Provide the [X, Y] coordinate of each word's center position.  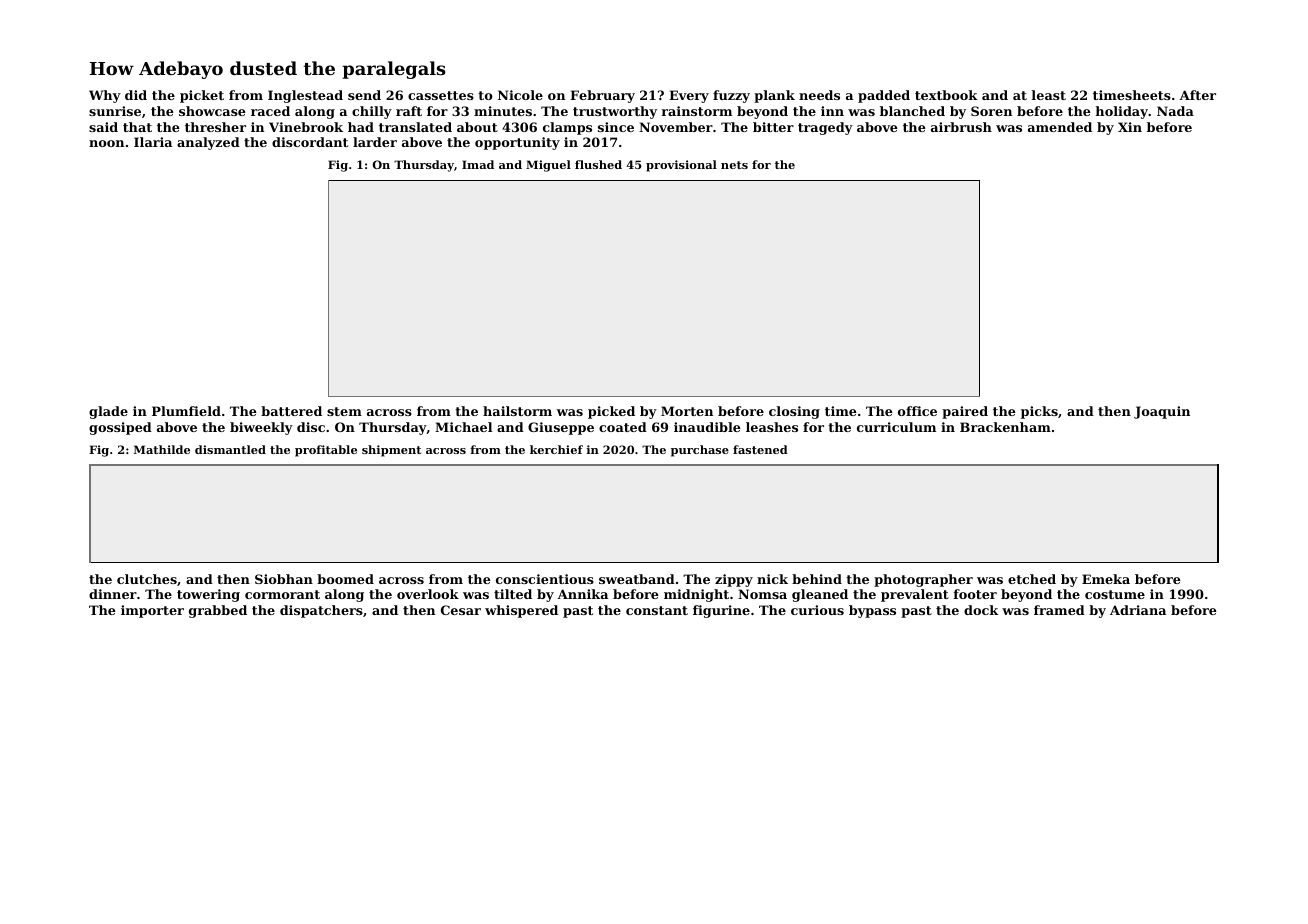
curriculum [896, 427]
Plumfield [186, 411]
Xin [1130, 127]
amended [1060, 127]
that [137, 127]
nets [734, 165]
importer [152, 611]
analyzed [208, 143]
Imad [478, 164]
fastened [760, 449]
